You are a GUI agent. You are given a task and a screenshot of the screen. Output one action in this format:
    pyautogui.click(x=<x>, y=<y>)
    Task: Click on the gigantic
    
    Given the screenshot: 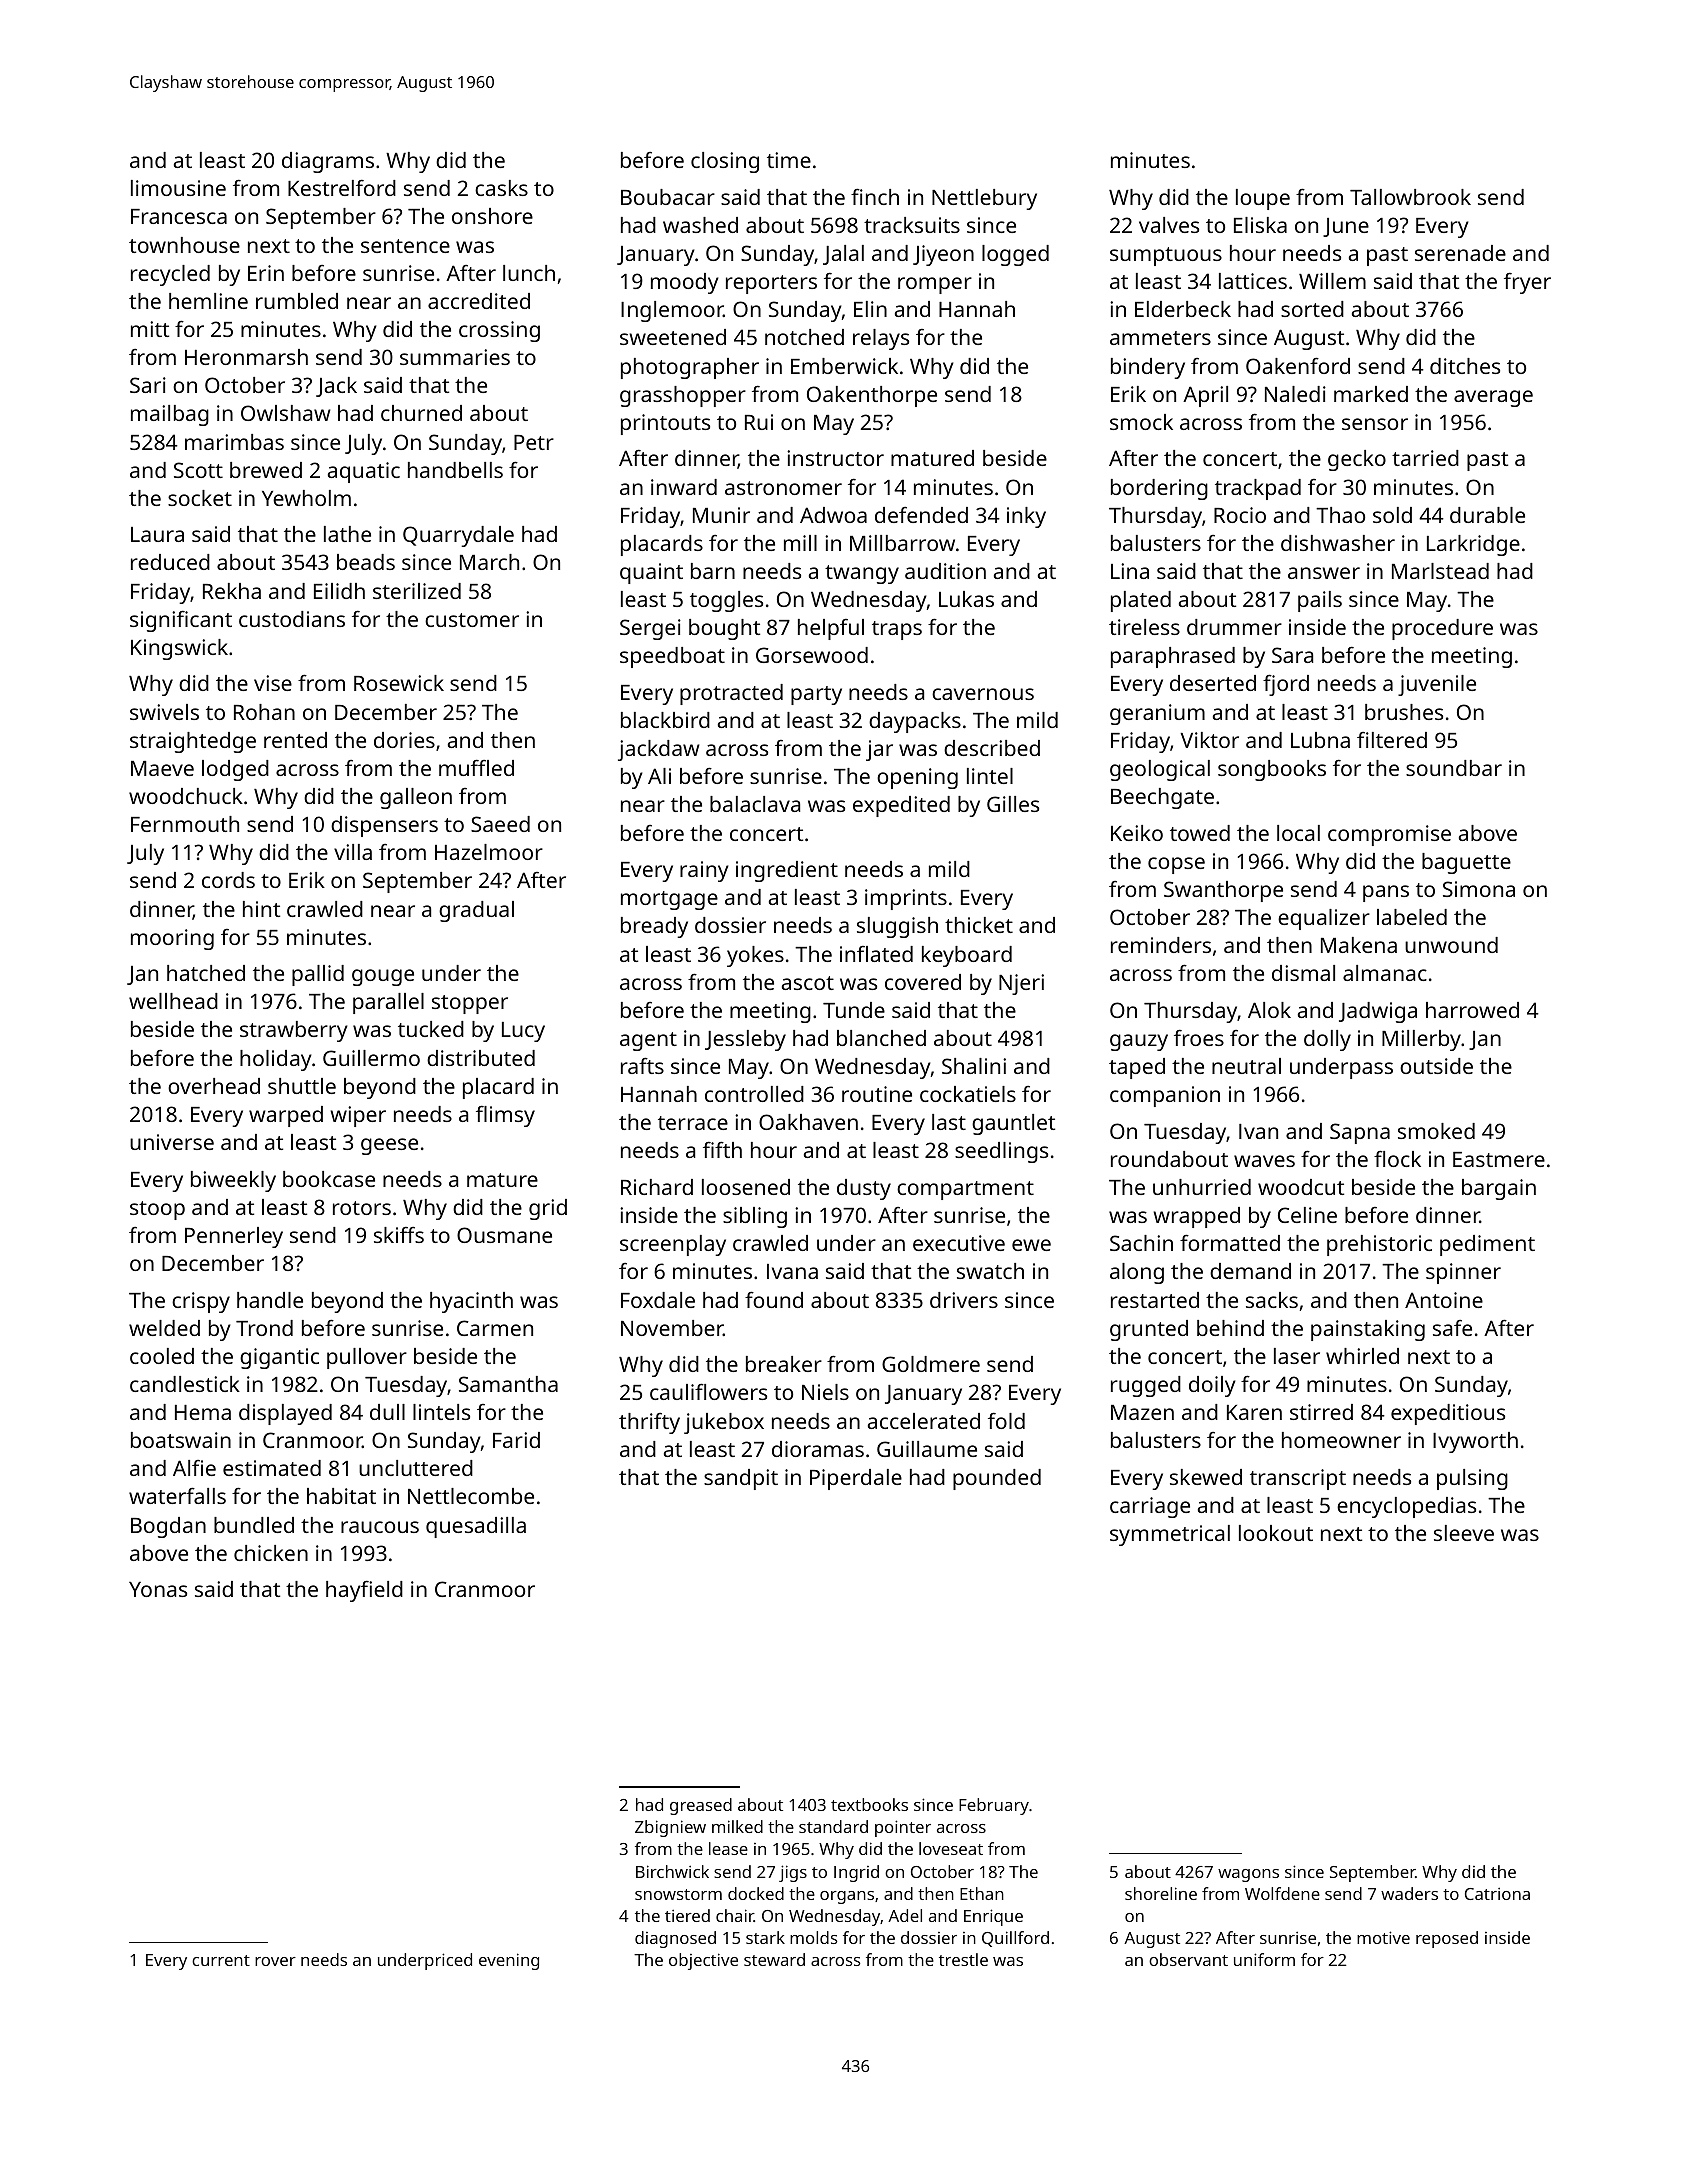 What is the action you would take?
    pyautogui.click(x=279, y=1358)
